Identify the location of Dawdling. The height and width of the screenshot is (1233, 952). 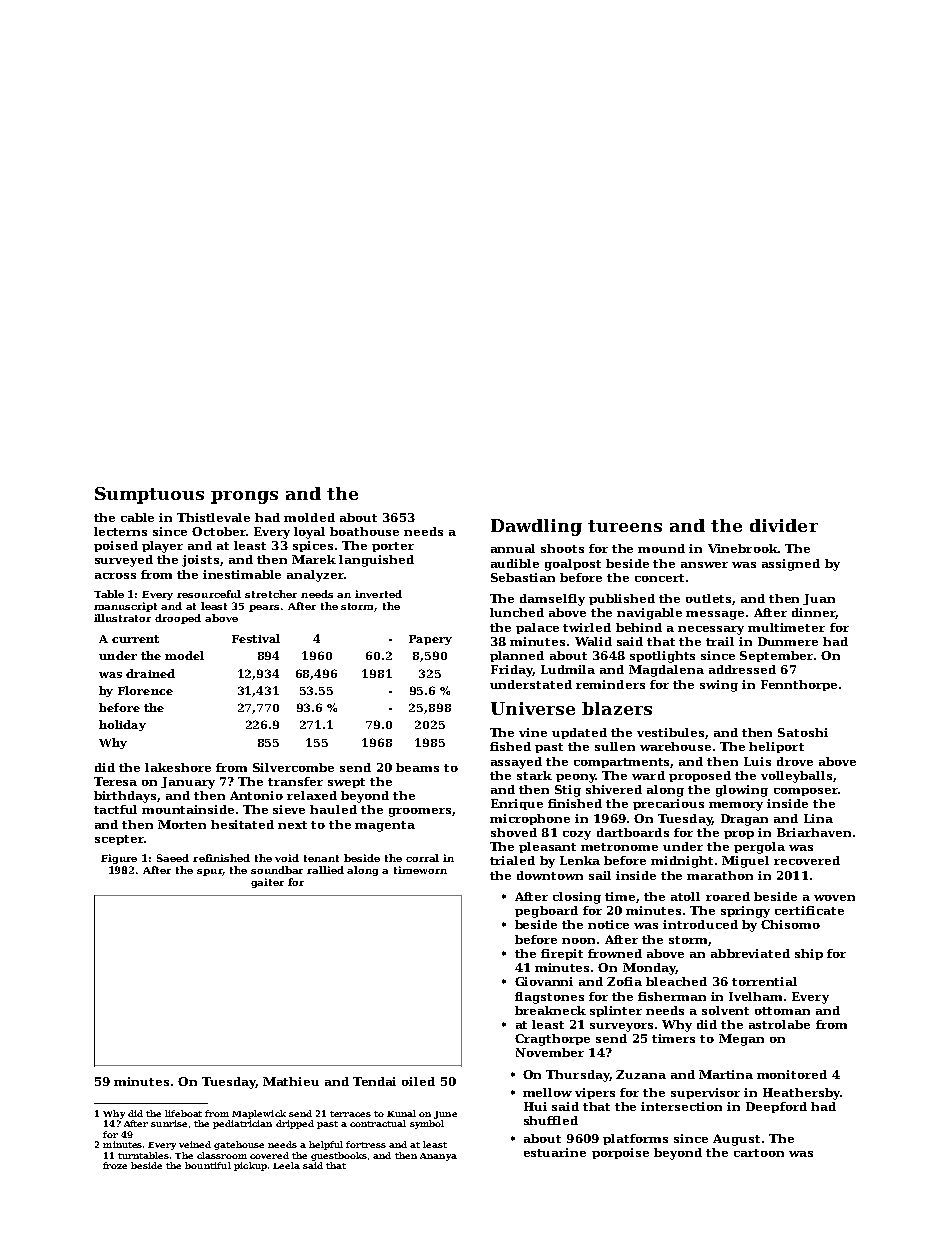
(536, 527).
